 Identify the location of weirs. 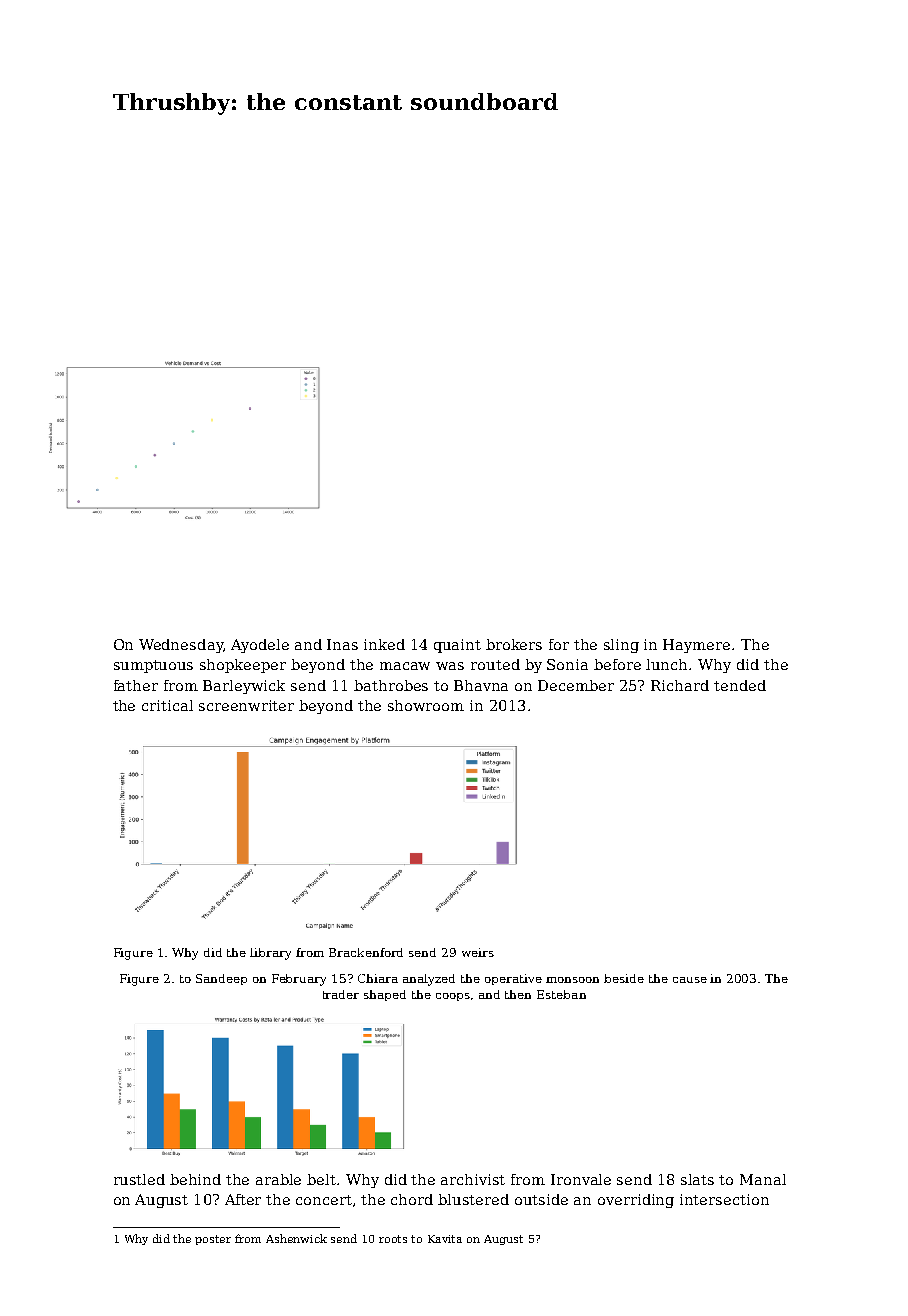
(478, 952).
